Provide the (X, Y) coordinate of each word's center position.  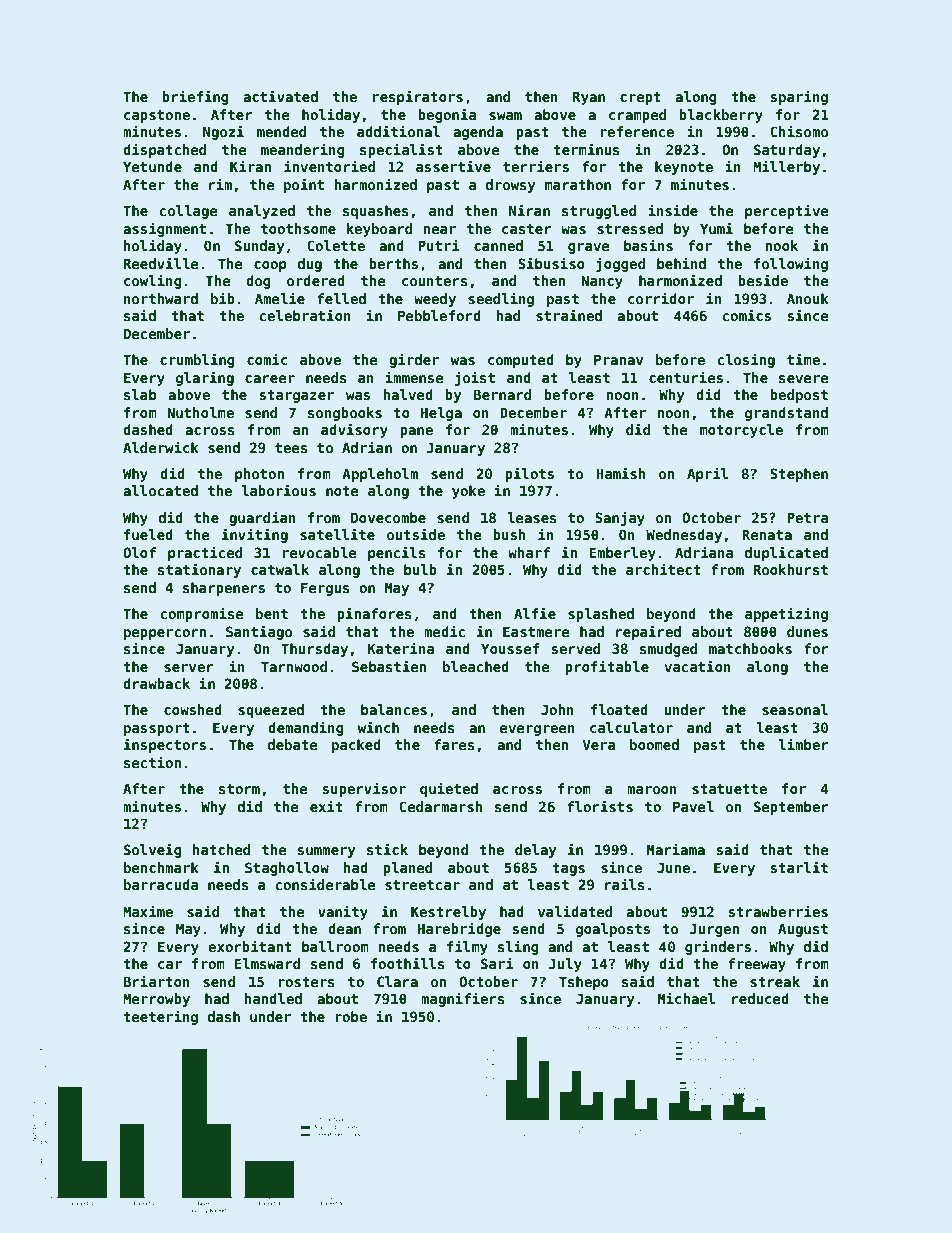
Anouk (808, 298)
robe (351, 1016)
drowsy (510, 186)
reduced (760, 998)
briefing (195, 97)
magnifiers (463, 999)
